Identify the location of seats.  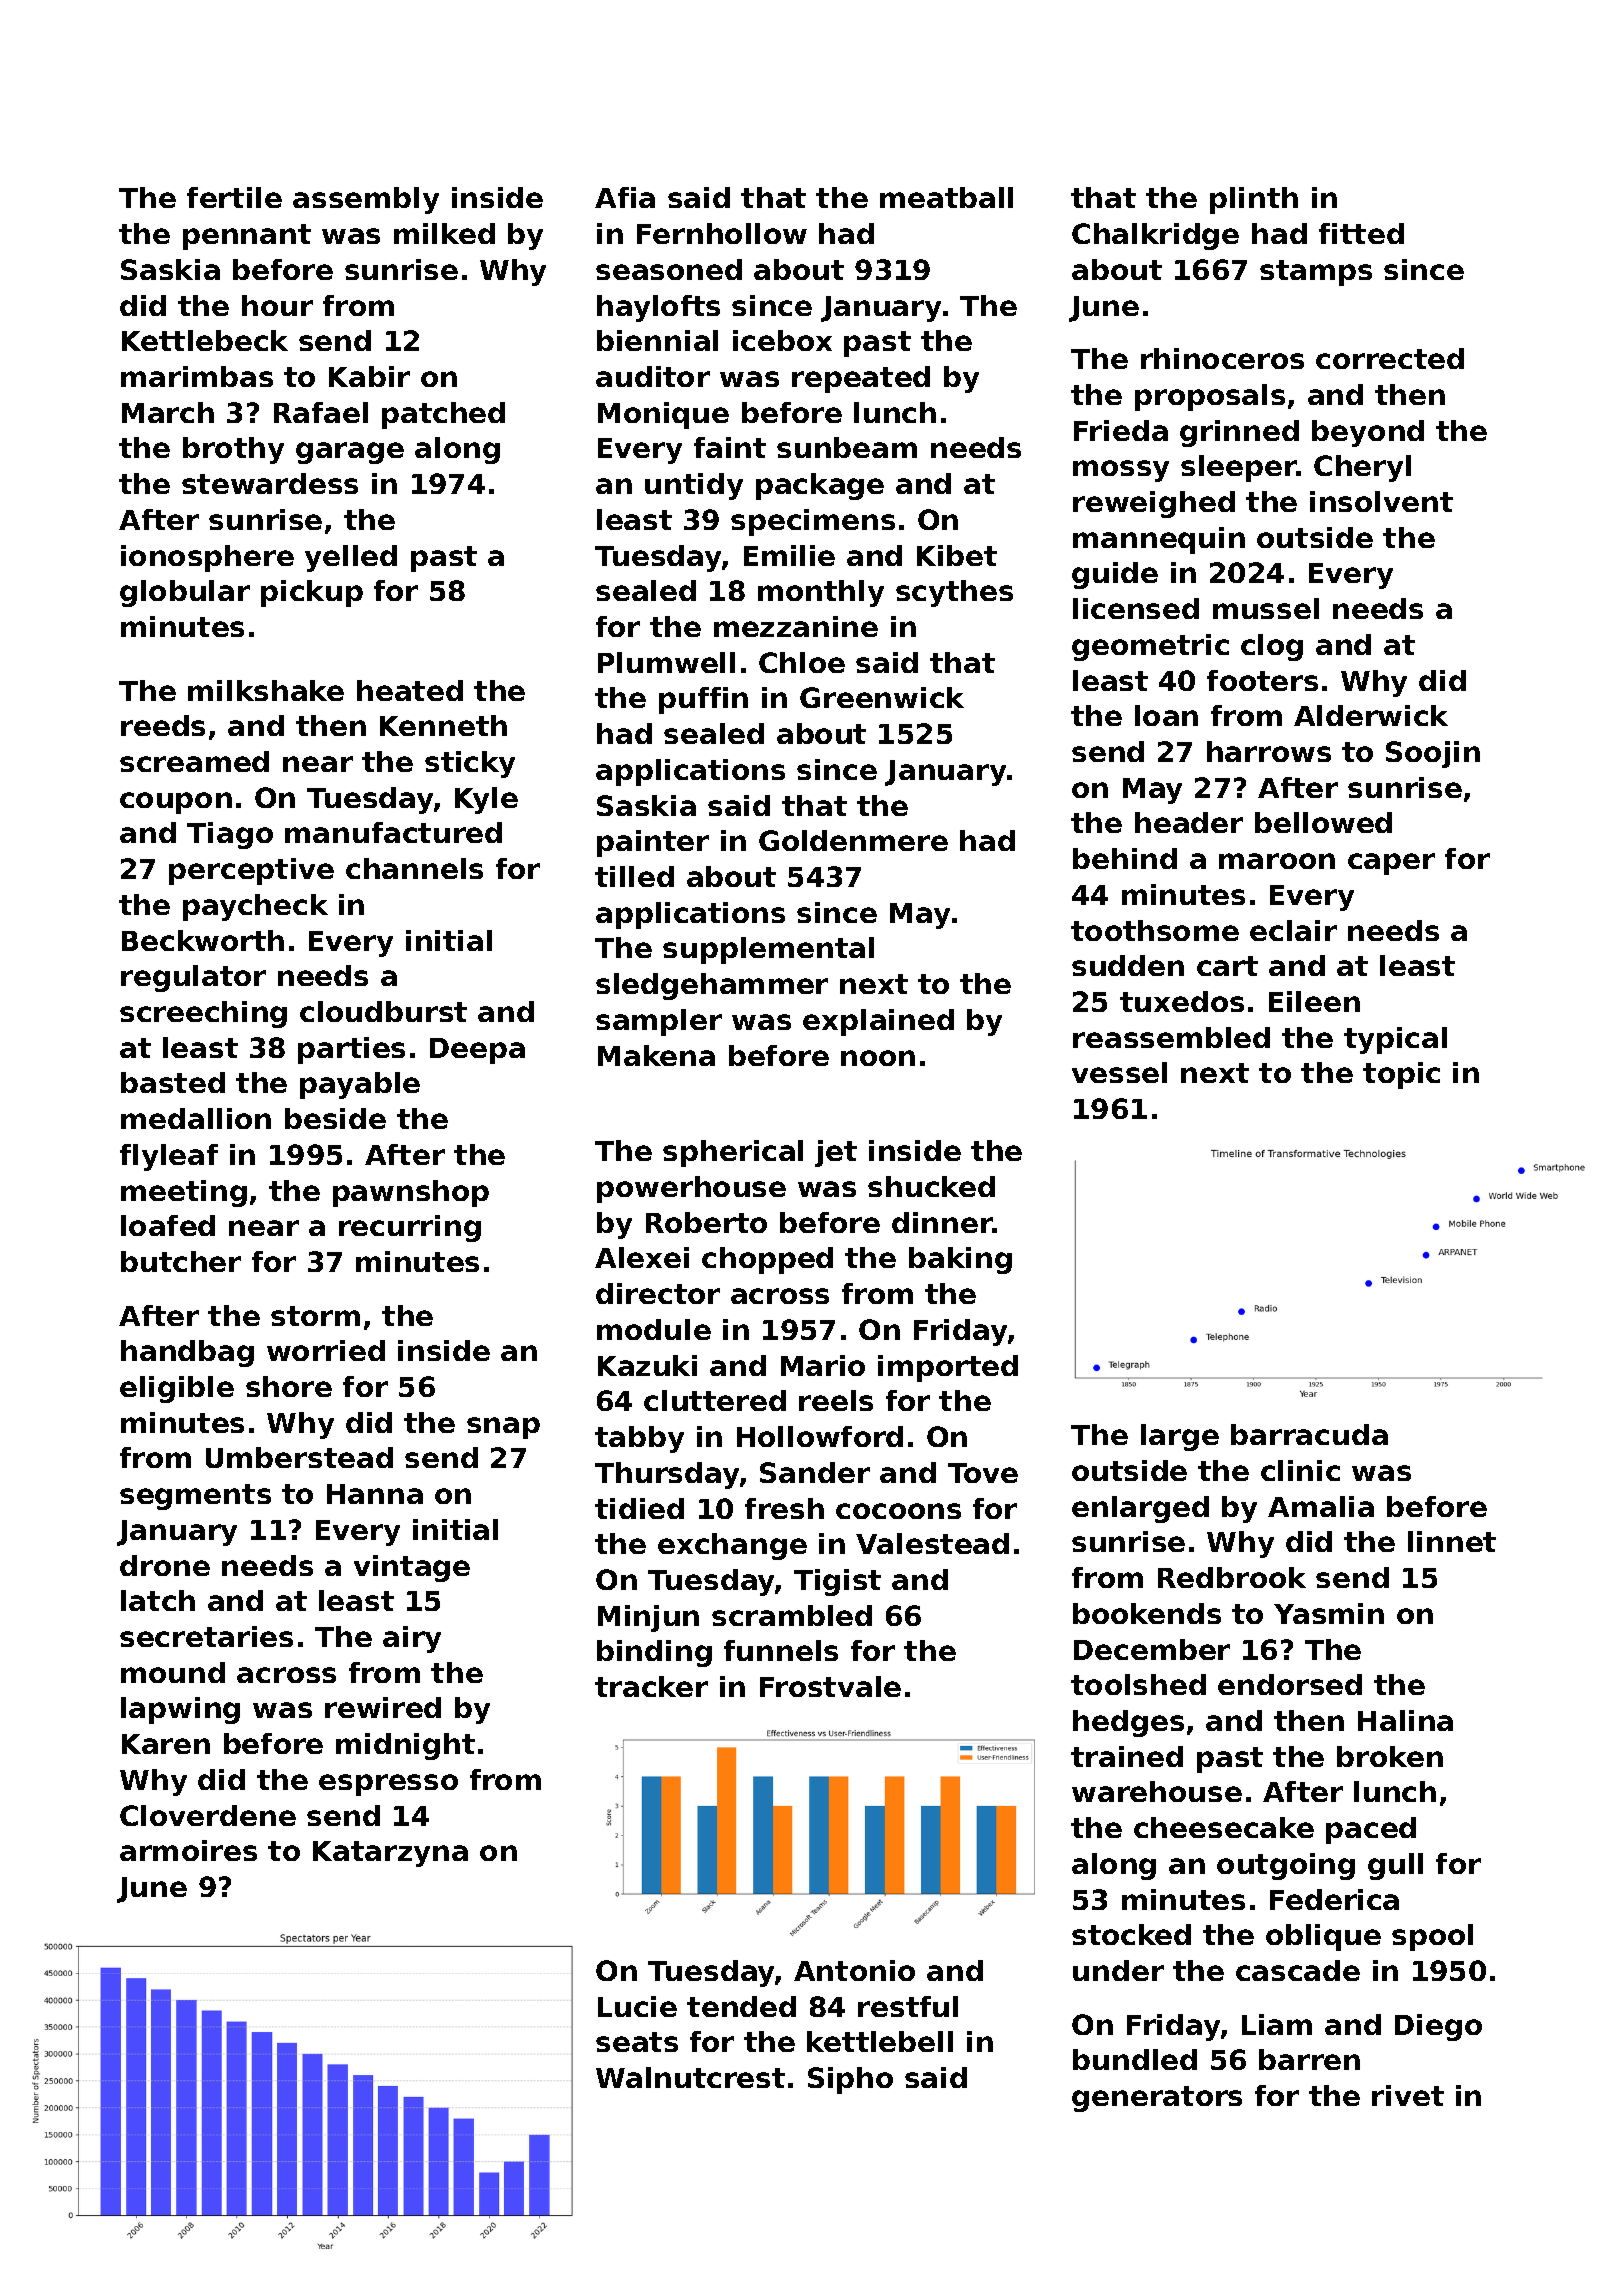
(637, 2042).
